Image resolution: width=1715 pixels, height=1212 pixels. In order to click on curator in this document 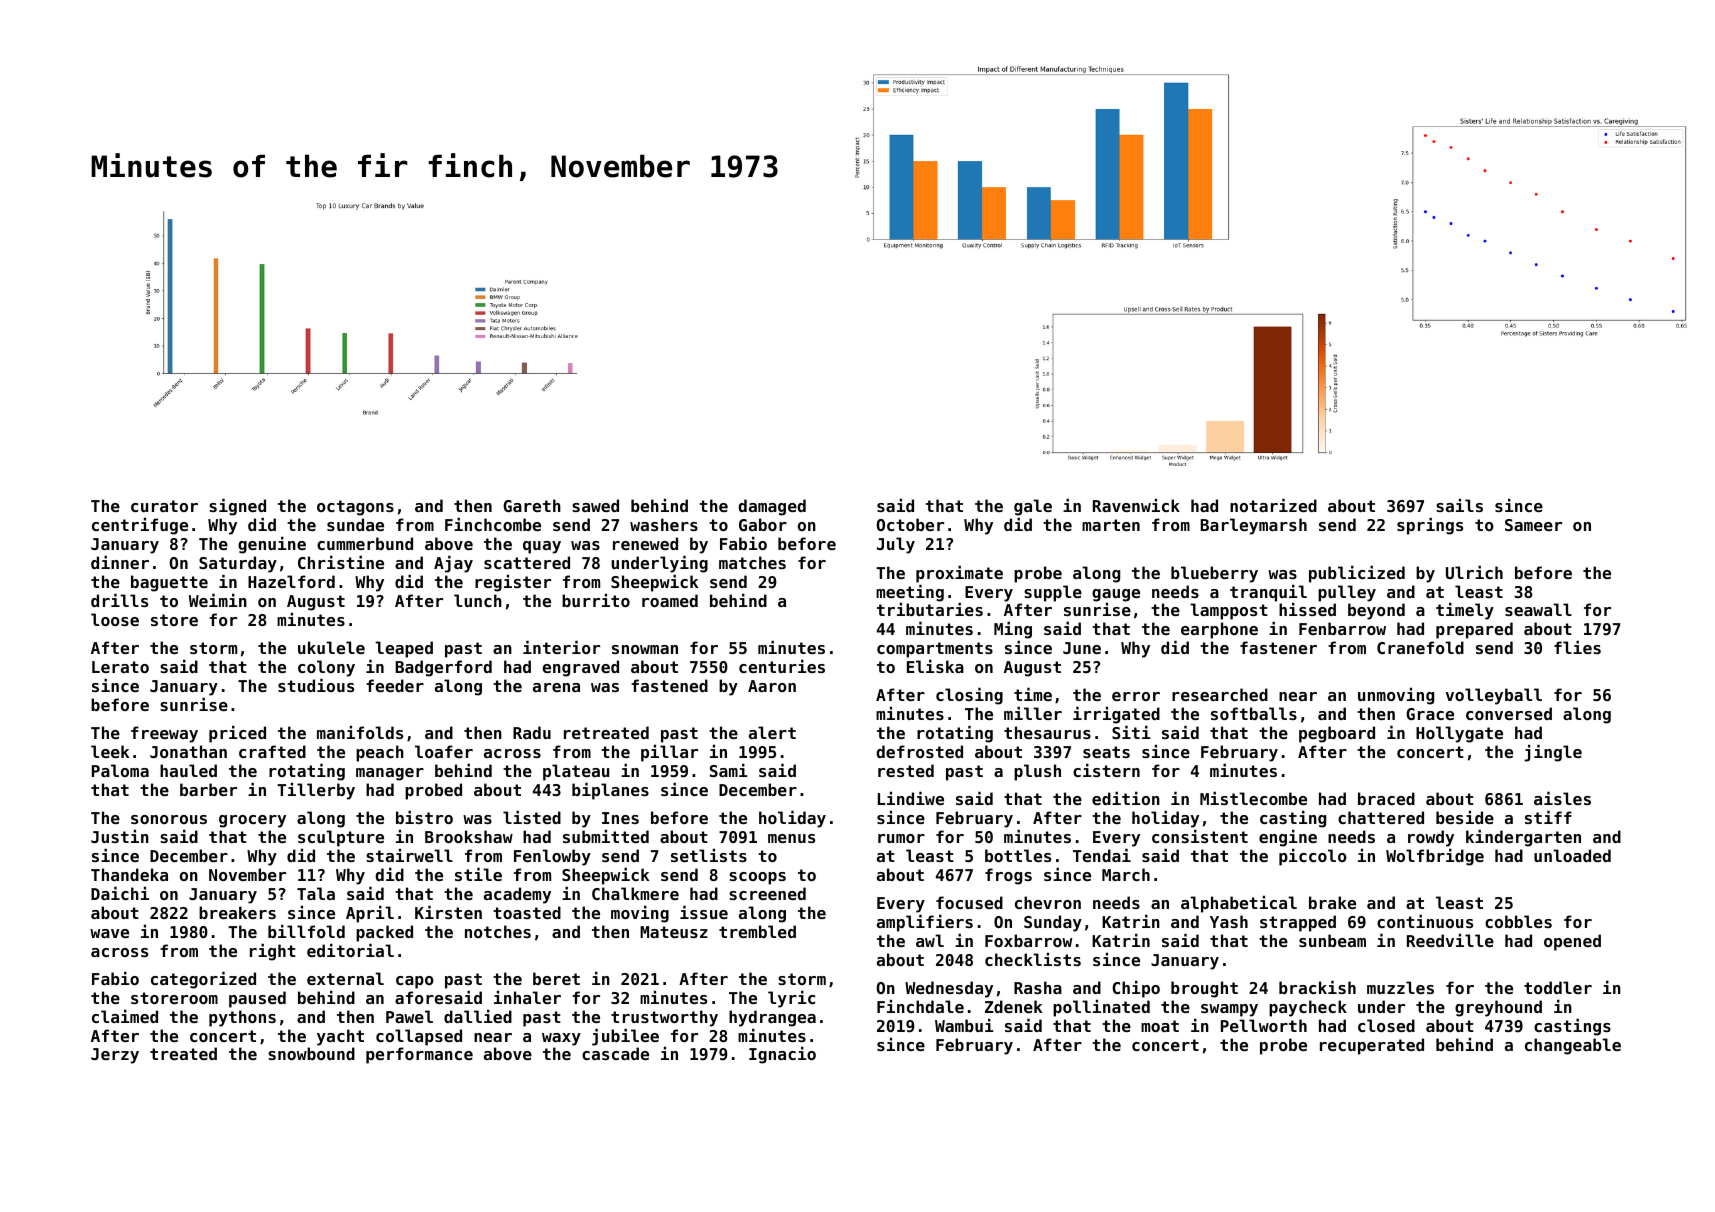, I will do `click(164, 506)`.
